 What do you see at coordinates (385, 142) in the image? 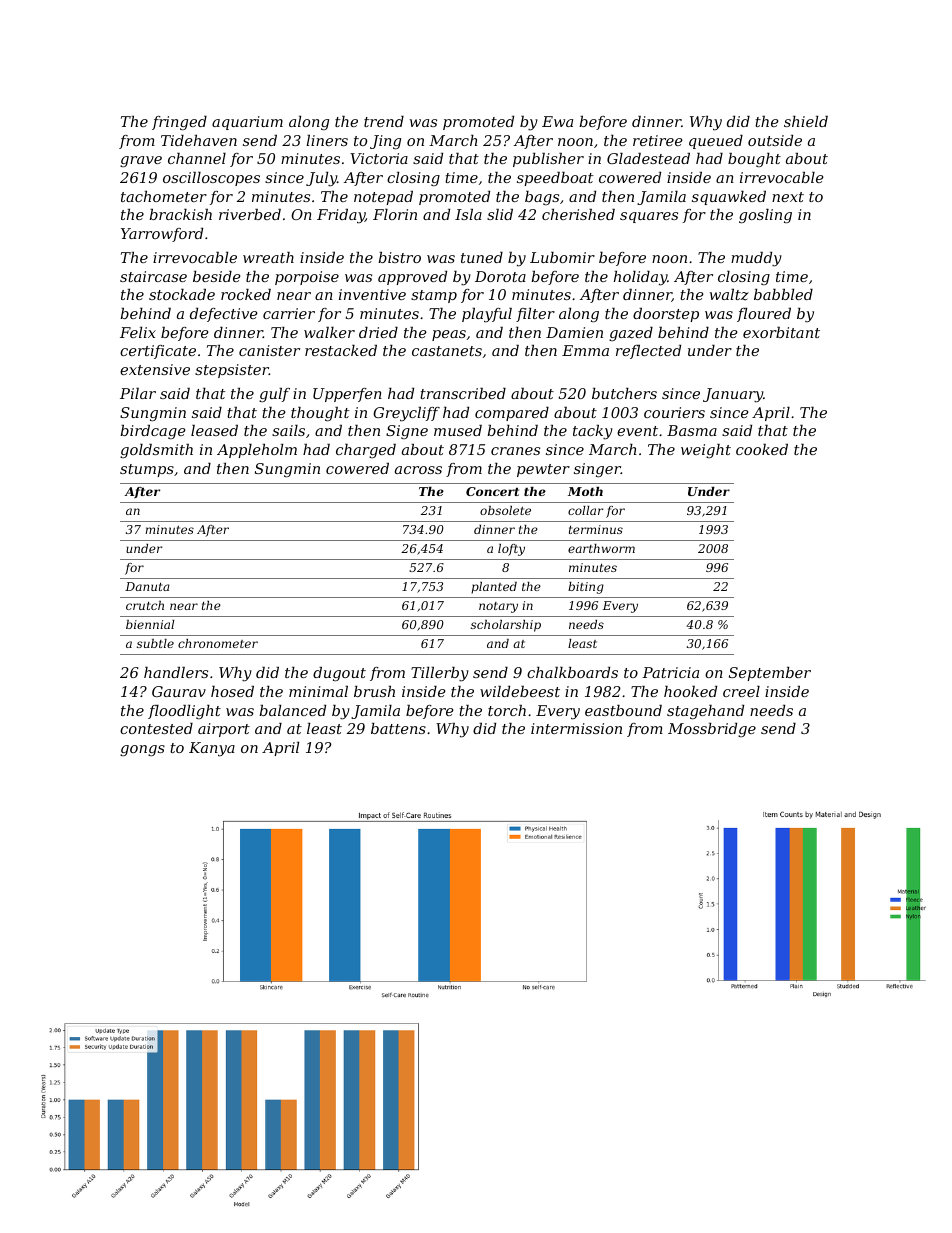
I see `Jing` at bounding box center [385, 142].
